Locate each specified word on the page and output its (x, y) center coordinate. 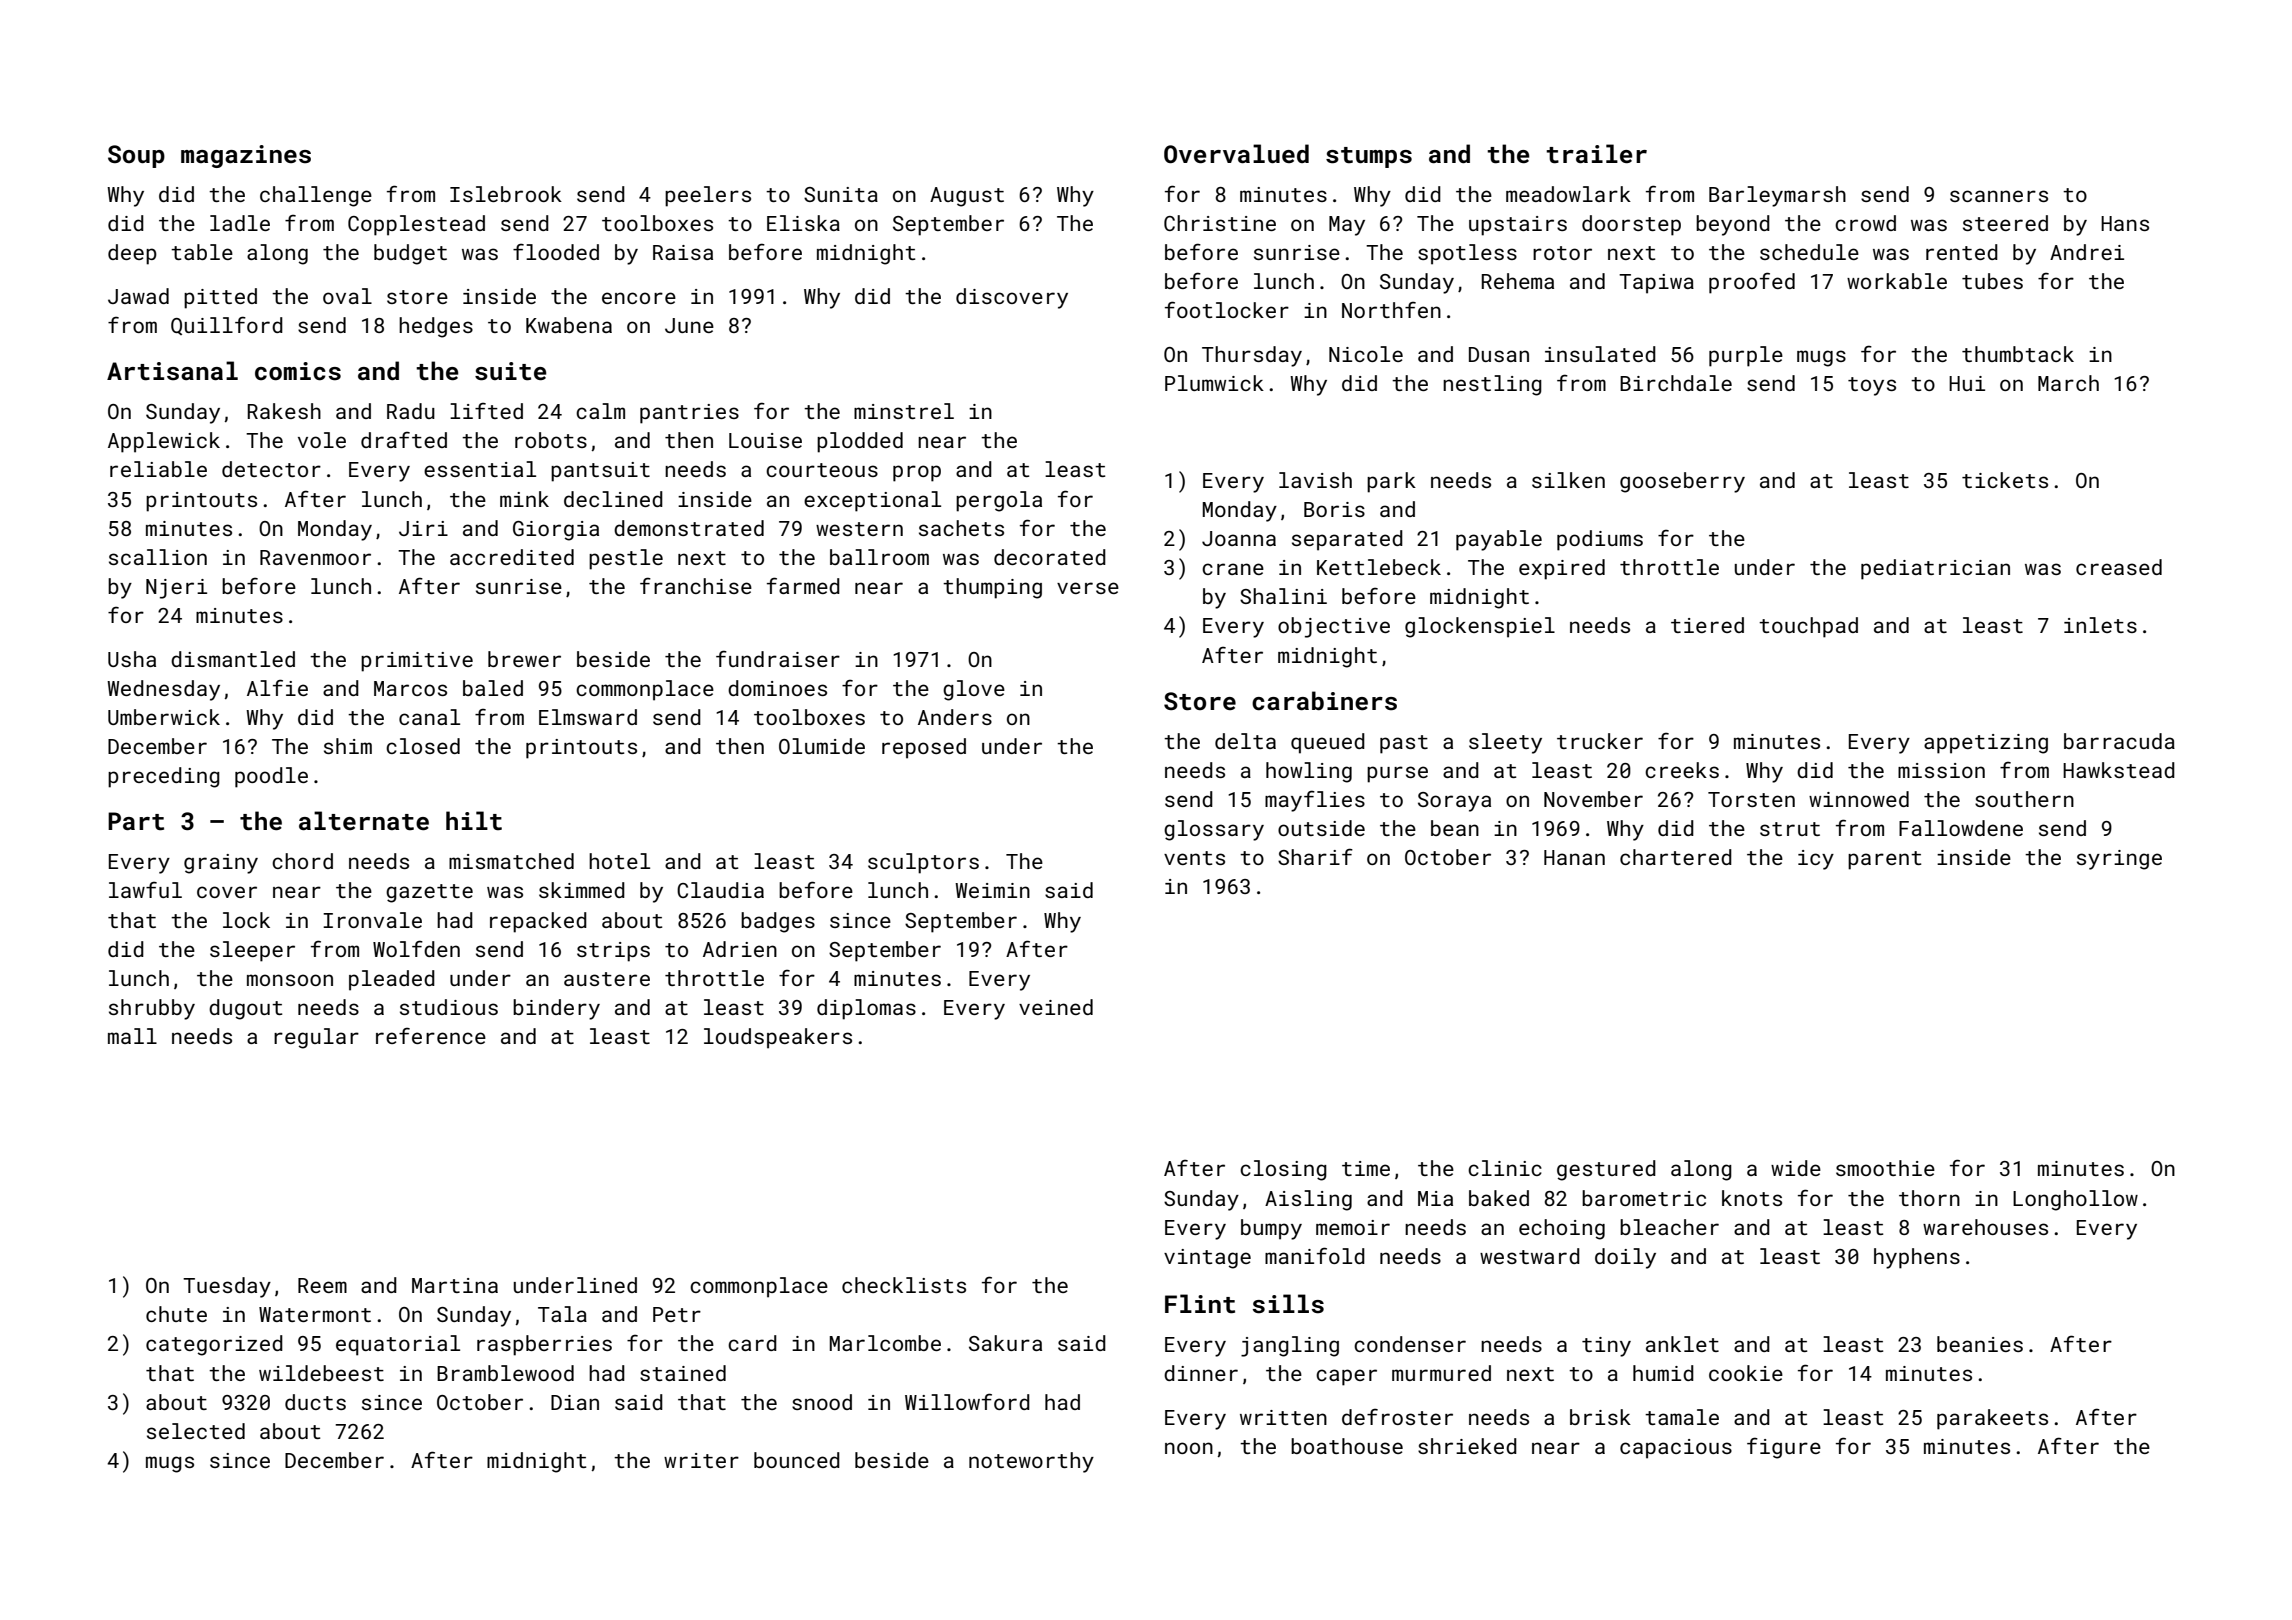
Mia (1435, 1198)
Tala (562, 1314)
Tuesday (227, 1287)
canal (429, 717)
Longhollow (2075, 1200)
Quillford (227, 325)
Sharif (1315, 856)
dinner (1201, 1373)
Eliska (803, 223)
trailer (1596, 154)
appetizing (1986, 744)
